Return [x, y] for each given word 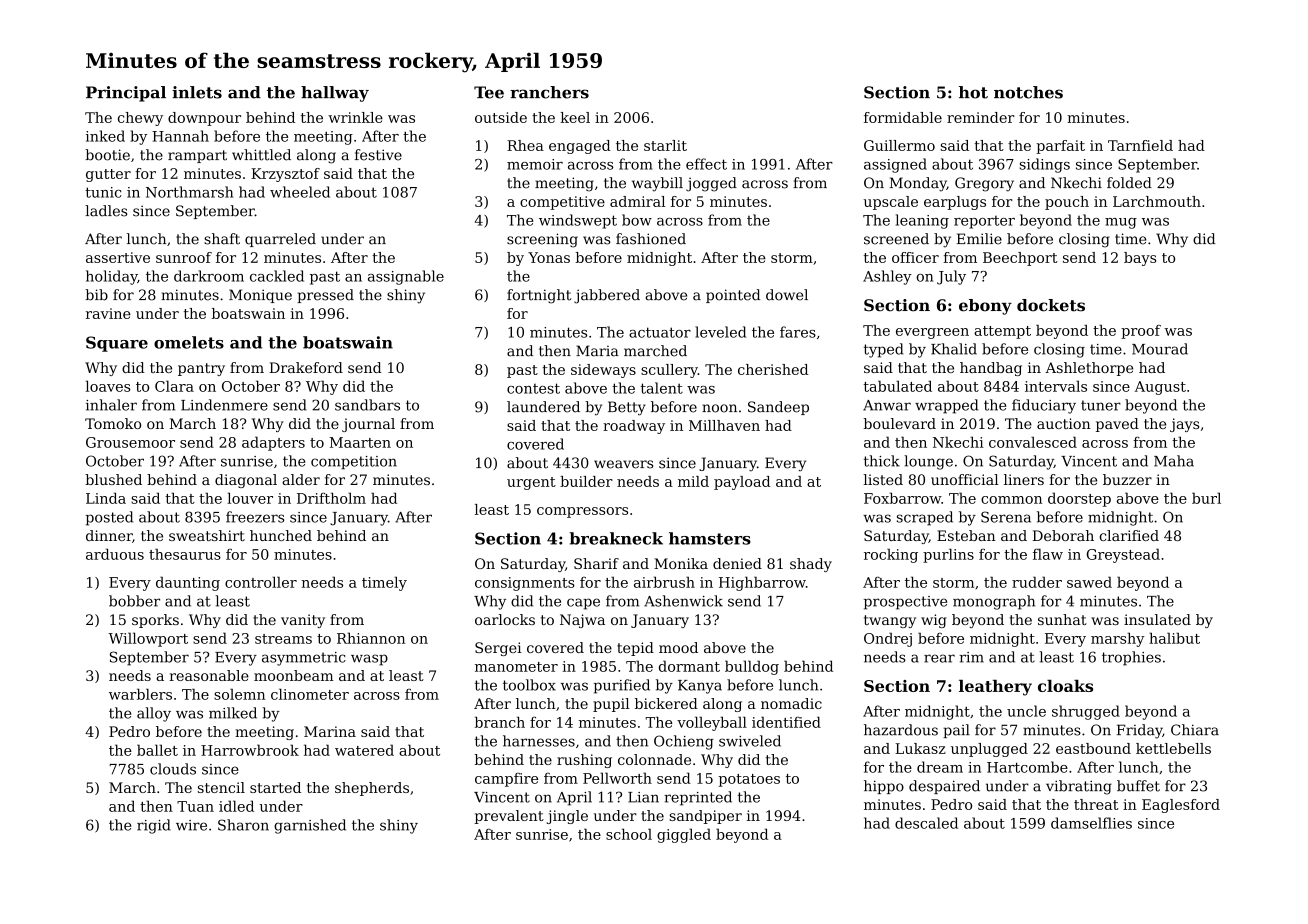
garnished [310, 826]
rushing [584, 761]
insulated [1157, 619]
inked [105, 136]
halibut [1174, 638]
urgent [531, 483]
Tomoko [113, 423]
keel [575, 117]
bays [1140, 259]
